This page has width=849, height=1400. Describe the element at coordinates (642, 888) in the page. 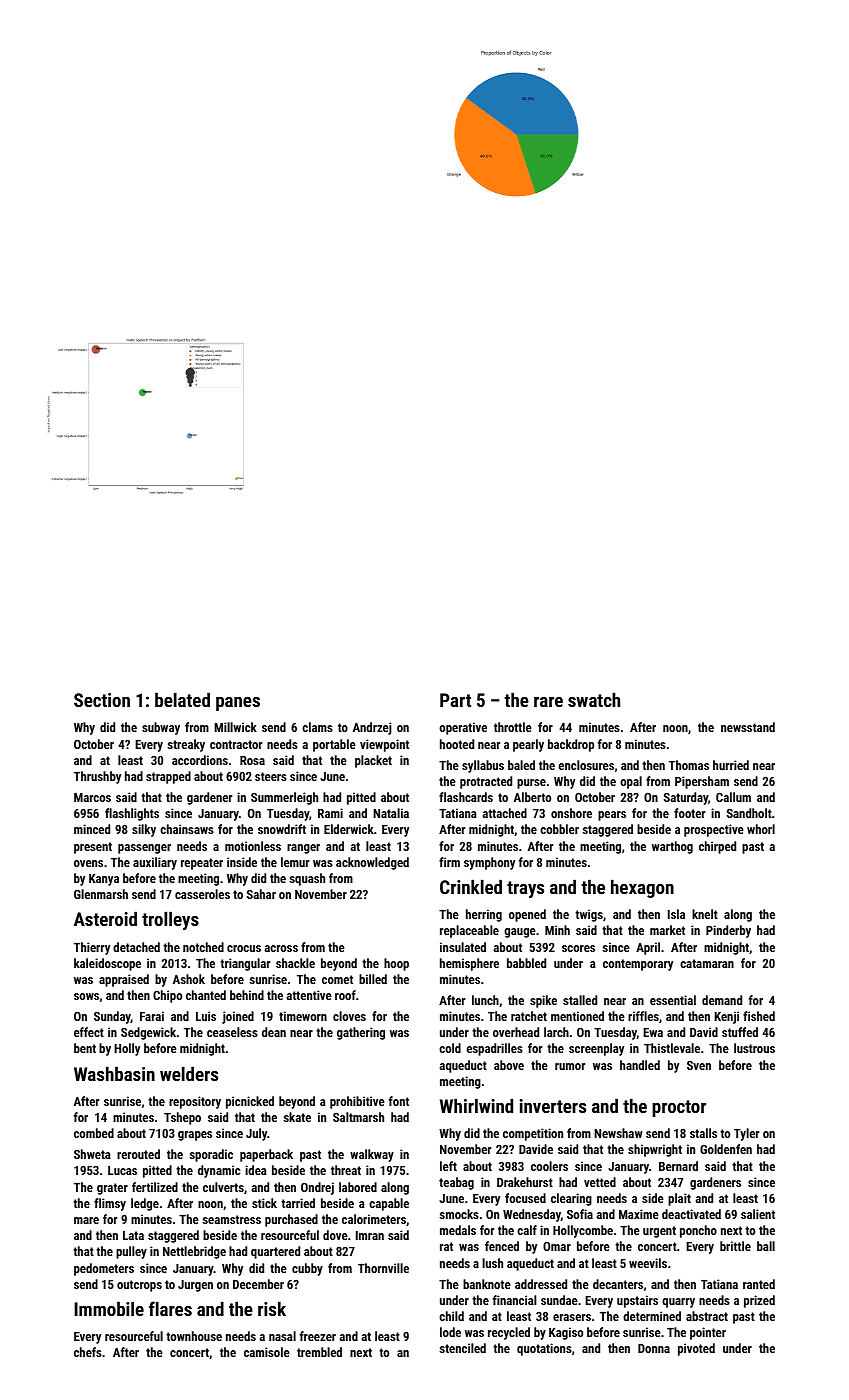

I see `hexagon` at that location.
